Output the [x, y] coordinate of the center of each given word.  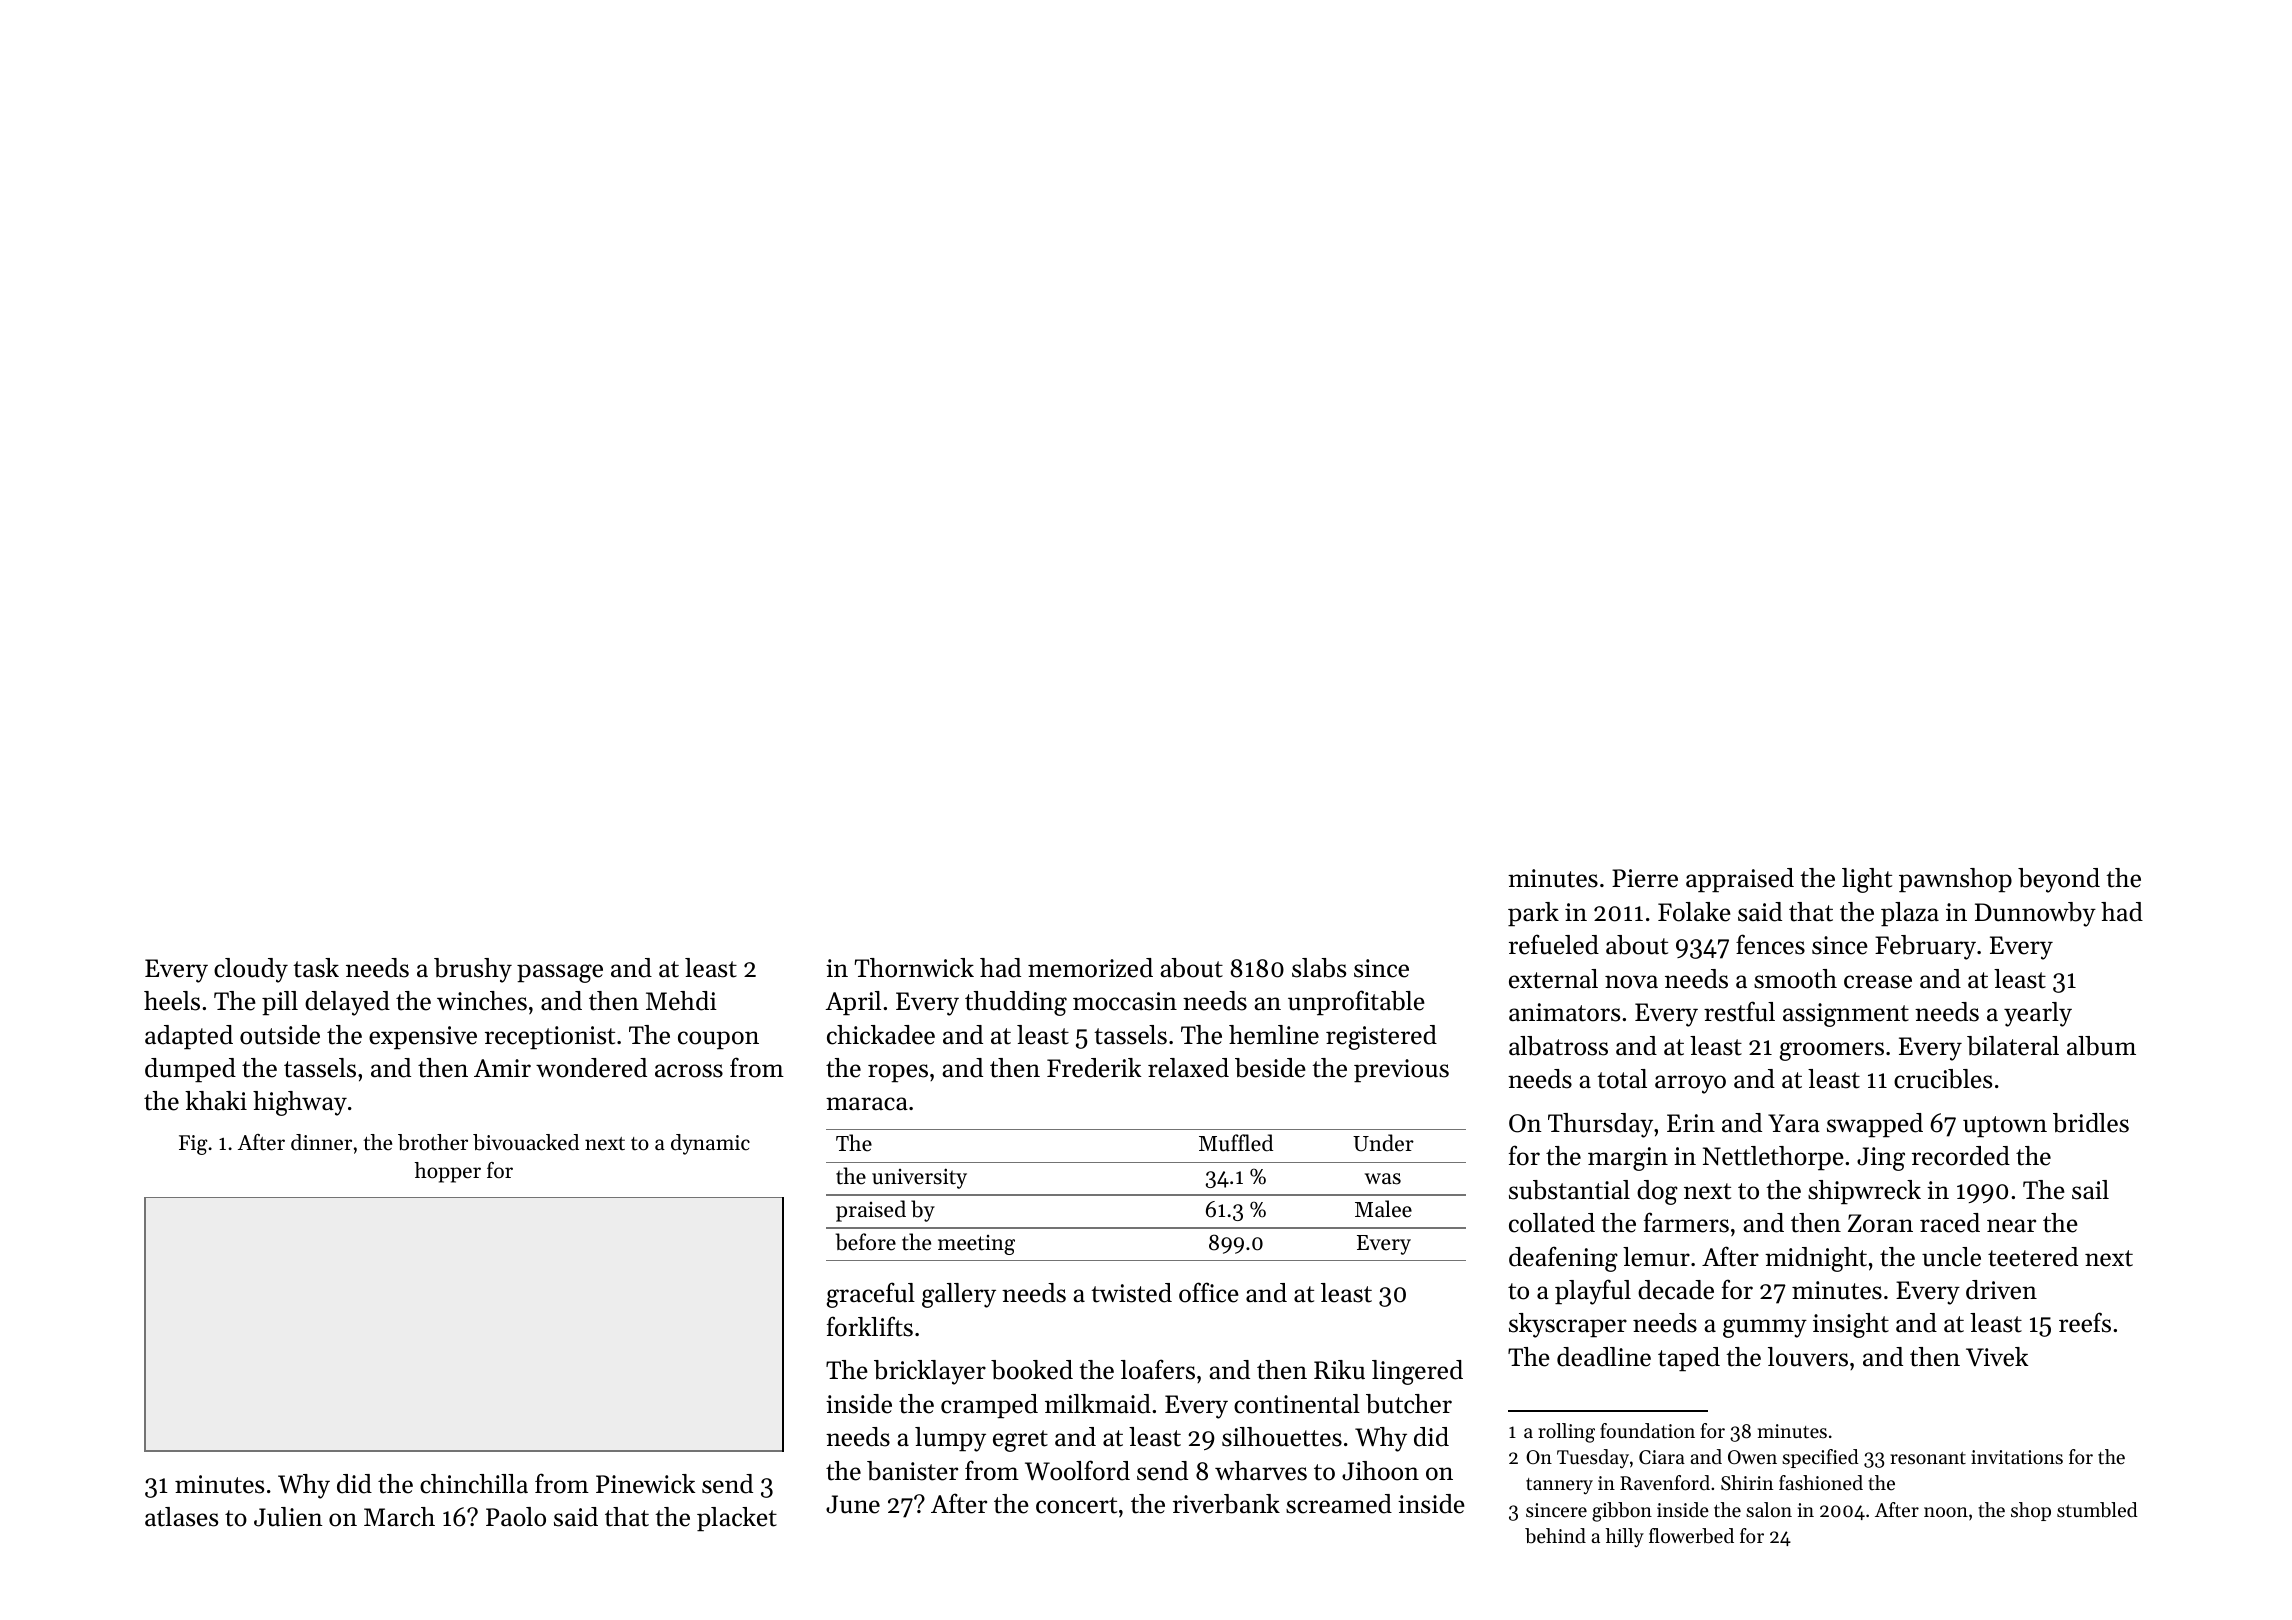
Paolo [516, 1517]
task [316, 968]
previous [1401, 1070]
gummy [1765, 1328]
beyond [2059, 880]
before [865, 1242]
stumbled [2097, 1510]
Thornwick [914, 968]
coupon [718, 1040]
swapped [1875, 1125]
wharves [1261, 1471]
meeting [976, 1245]
